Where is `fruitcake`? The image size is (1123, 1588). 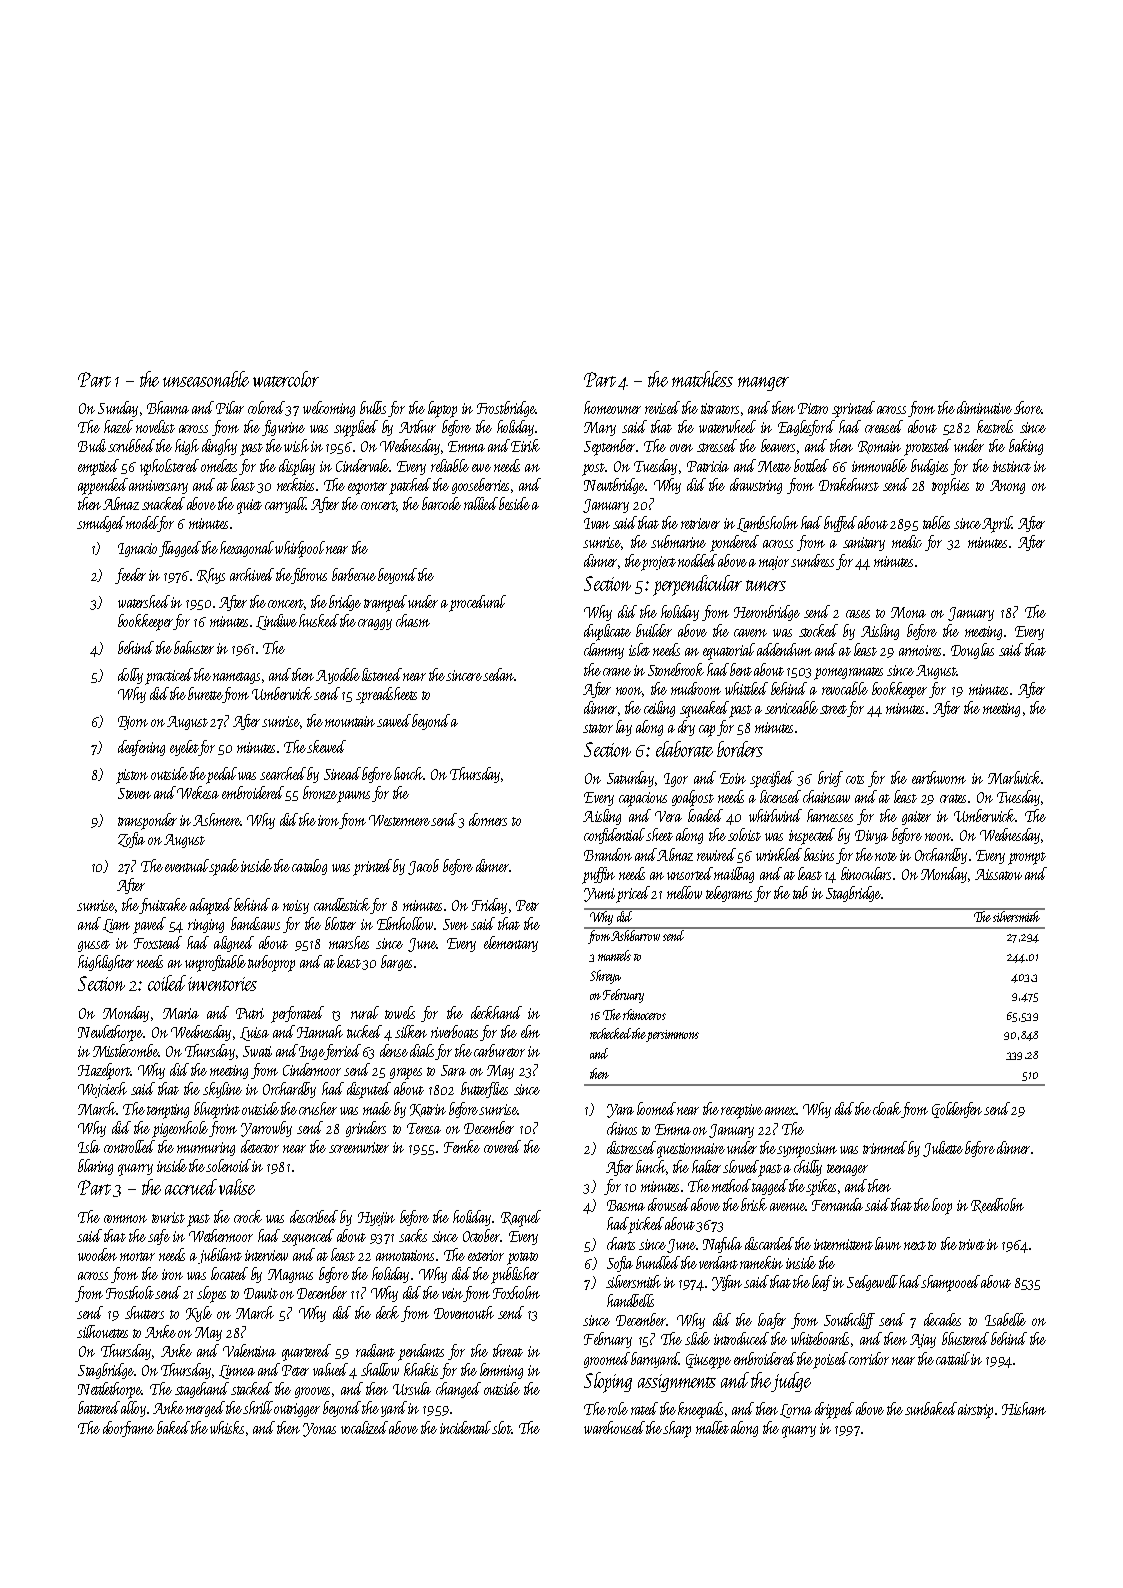 fruitcake is located at coordinates (163, 906).
